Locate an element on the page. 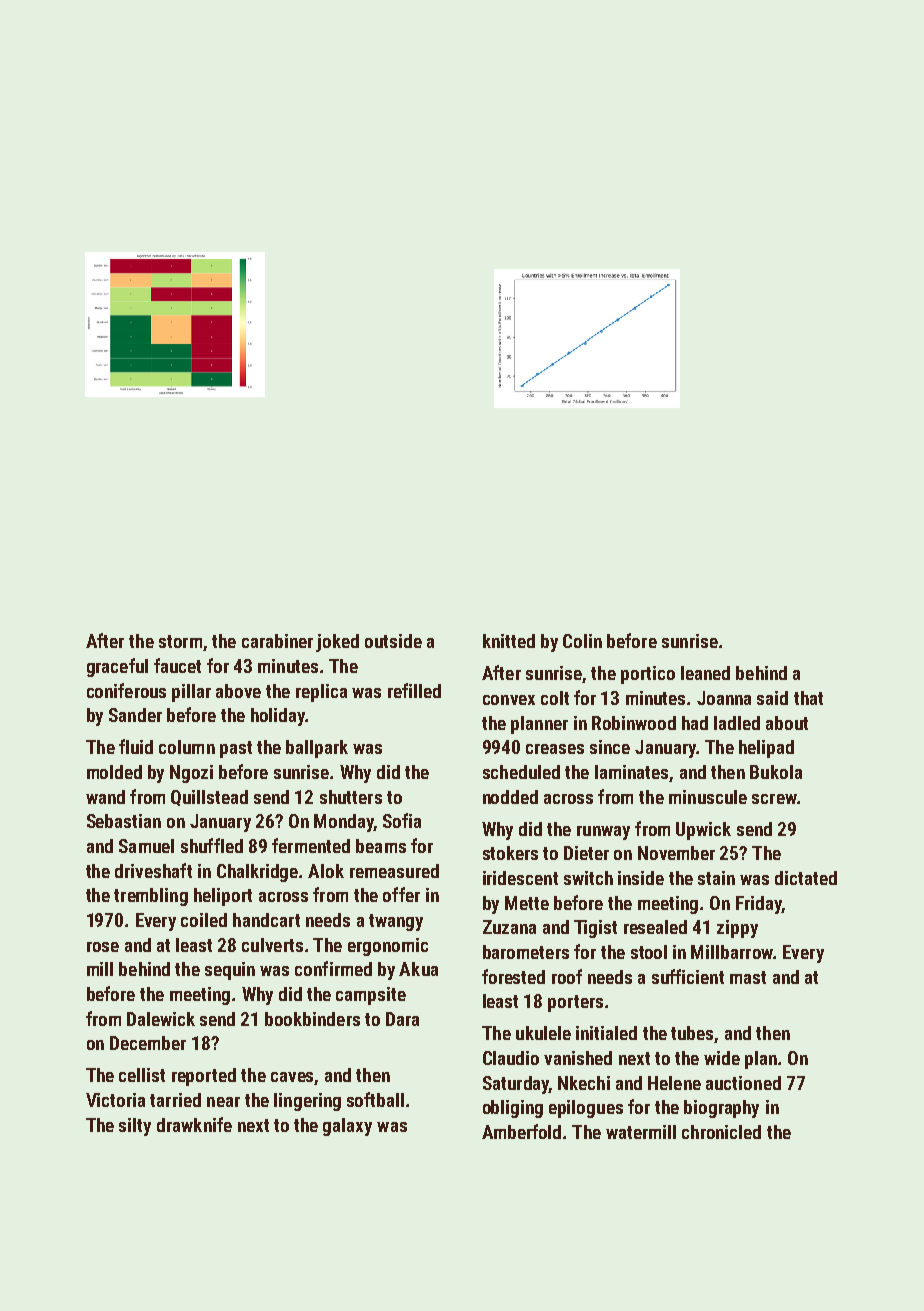 This page has width=924, height=1311. trembling is located at coordinates (151, 897).
